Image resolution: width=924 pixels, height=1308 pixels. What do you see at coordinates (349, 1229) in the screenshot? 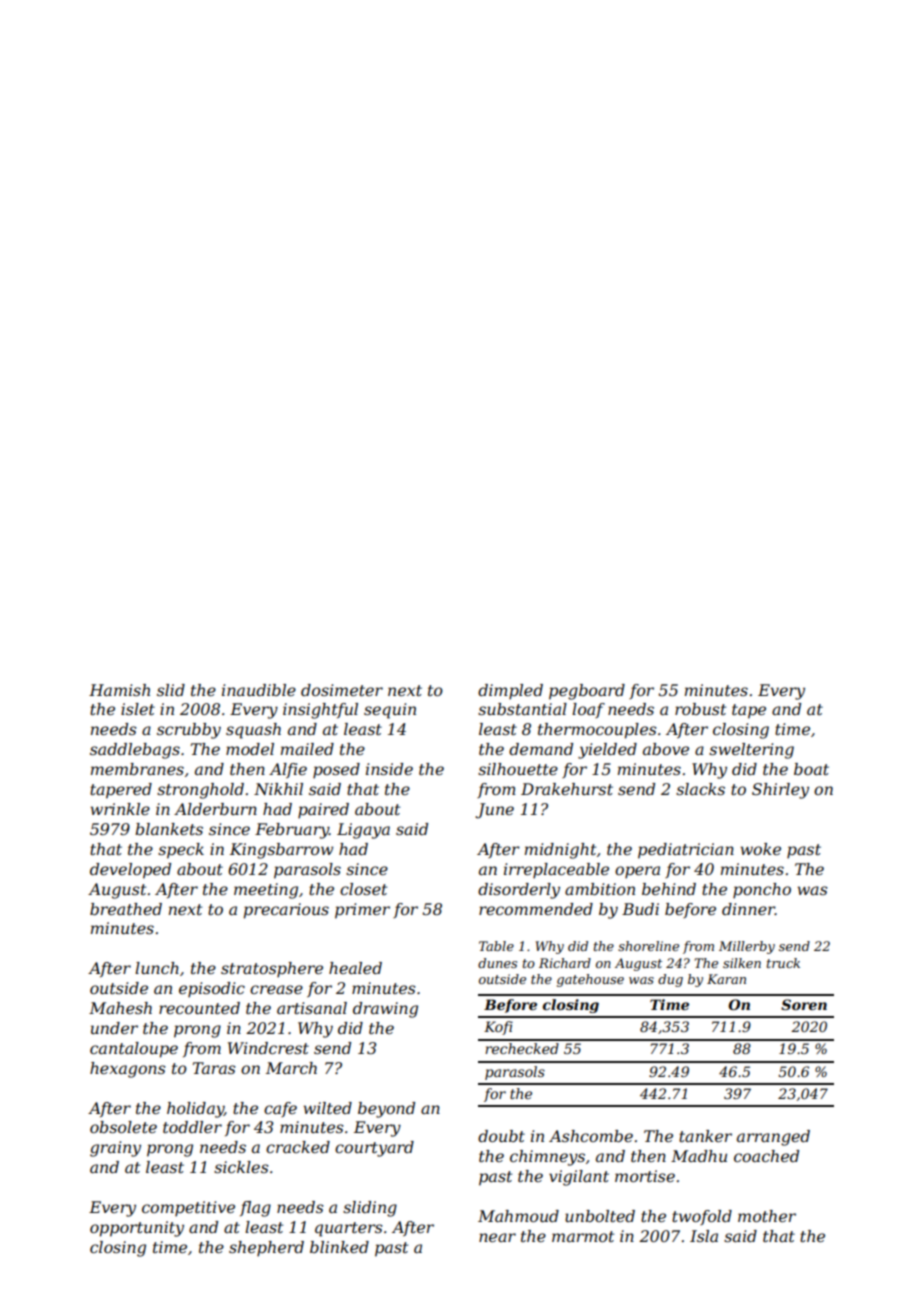
I see `quarters` at bounding box center [349, 1229].
